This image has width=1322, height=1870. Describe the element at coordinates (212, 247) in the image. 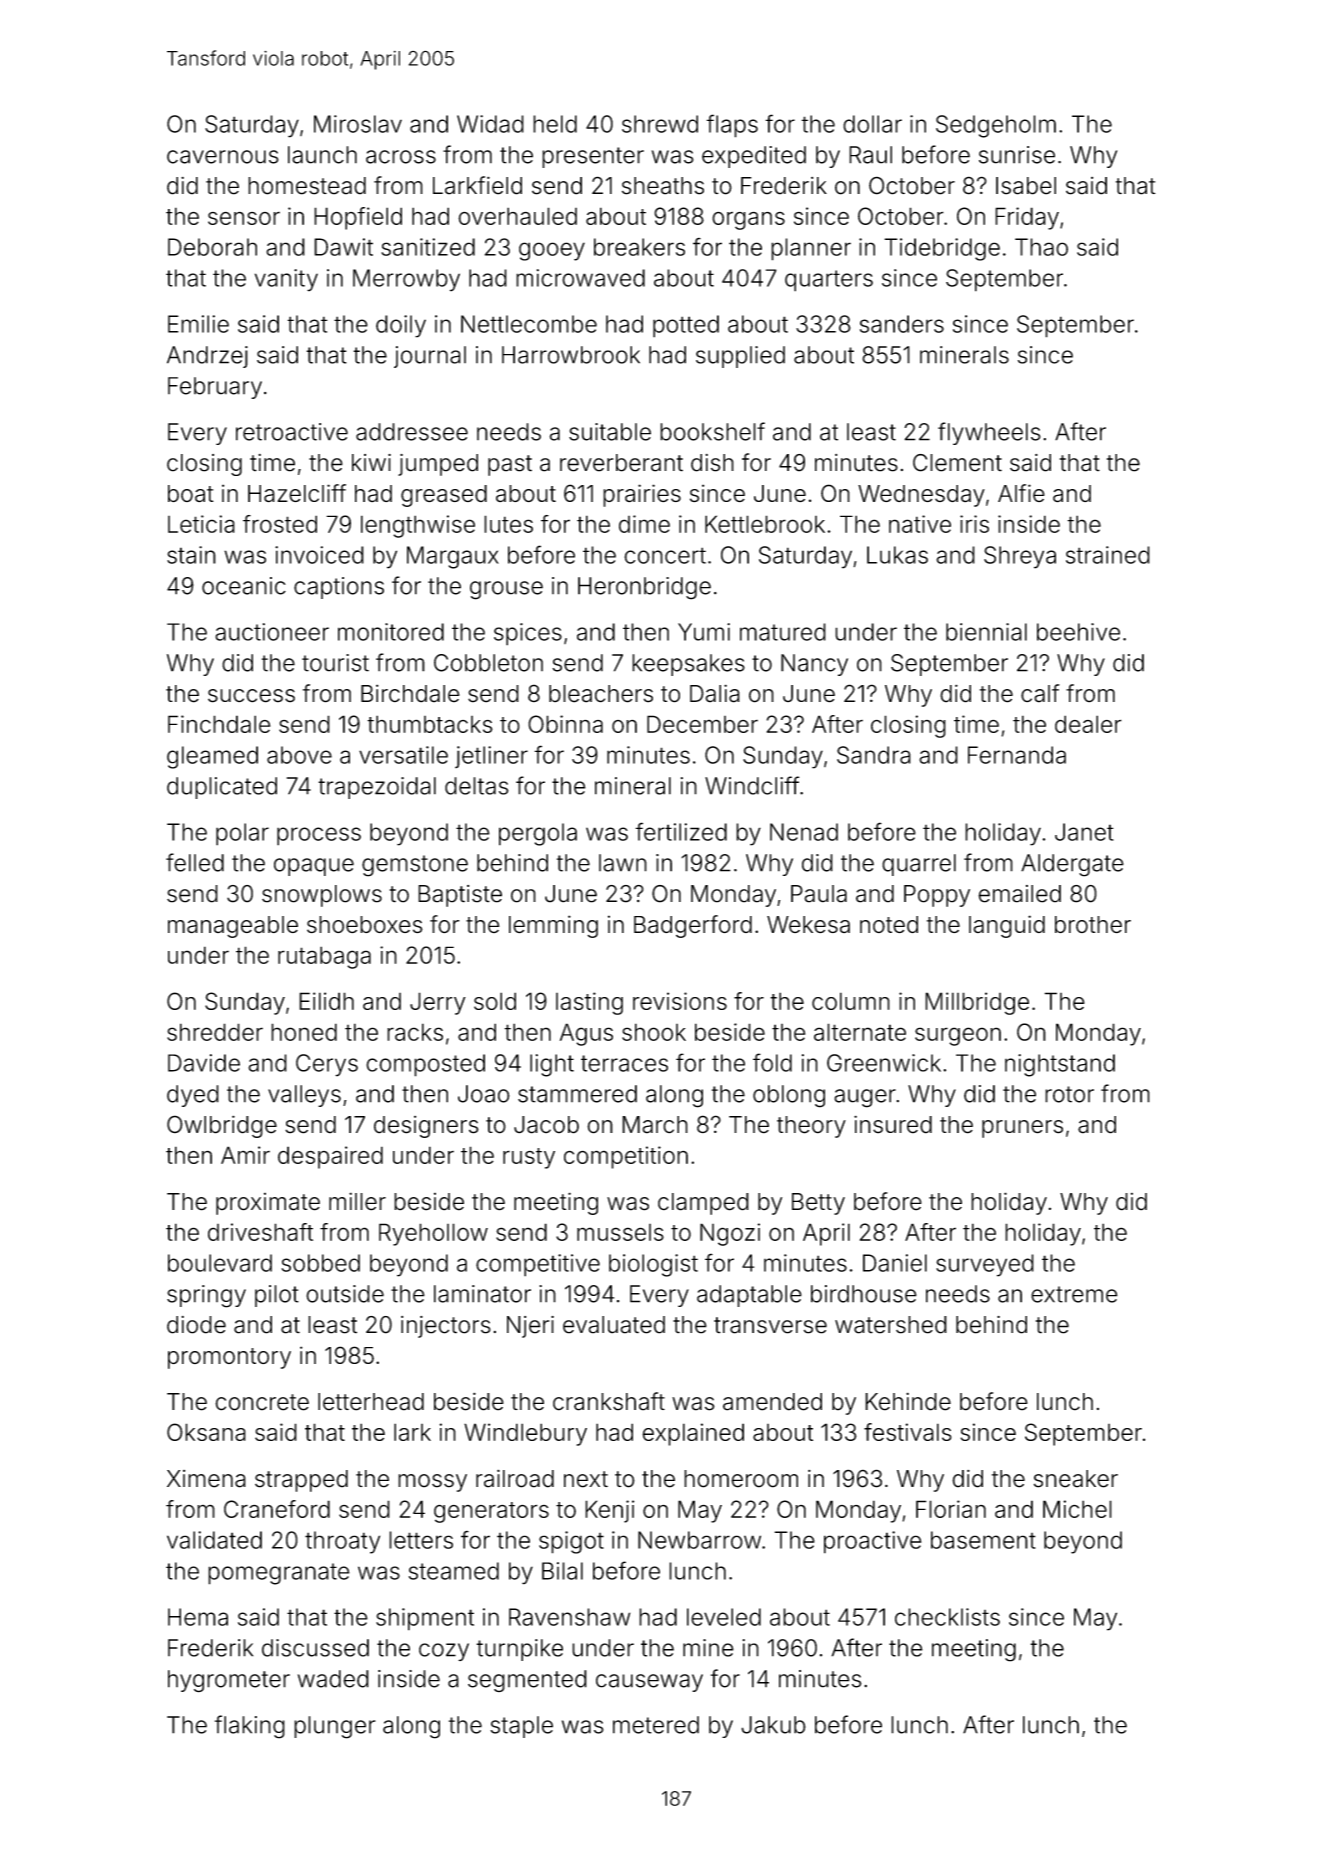

I see `Deborah` at that location.
